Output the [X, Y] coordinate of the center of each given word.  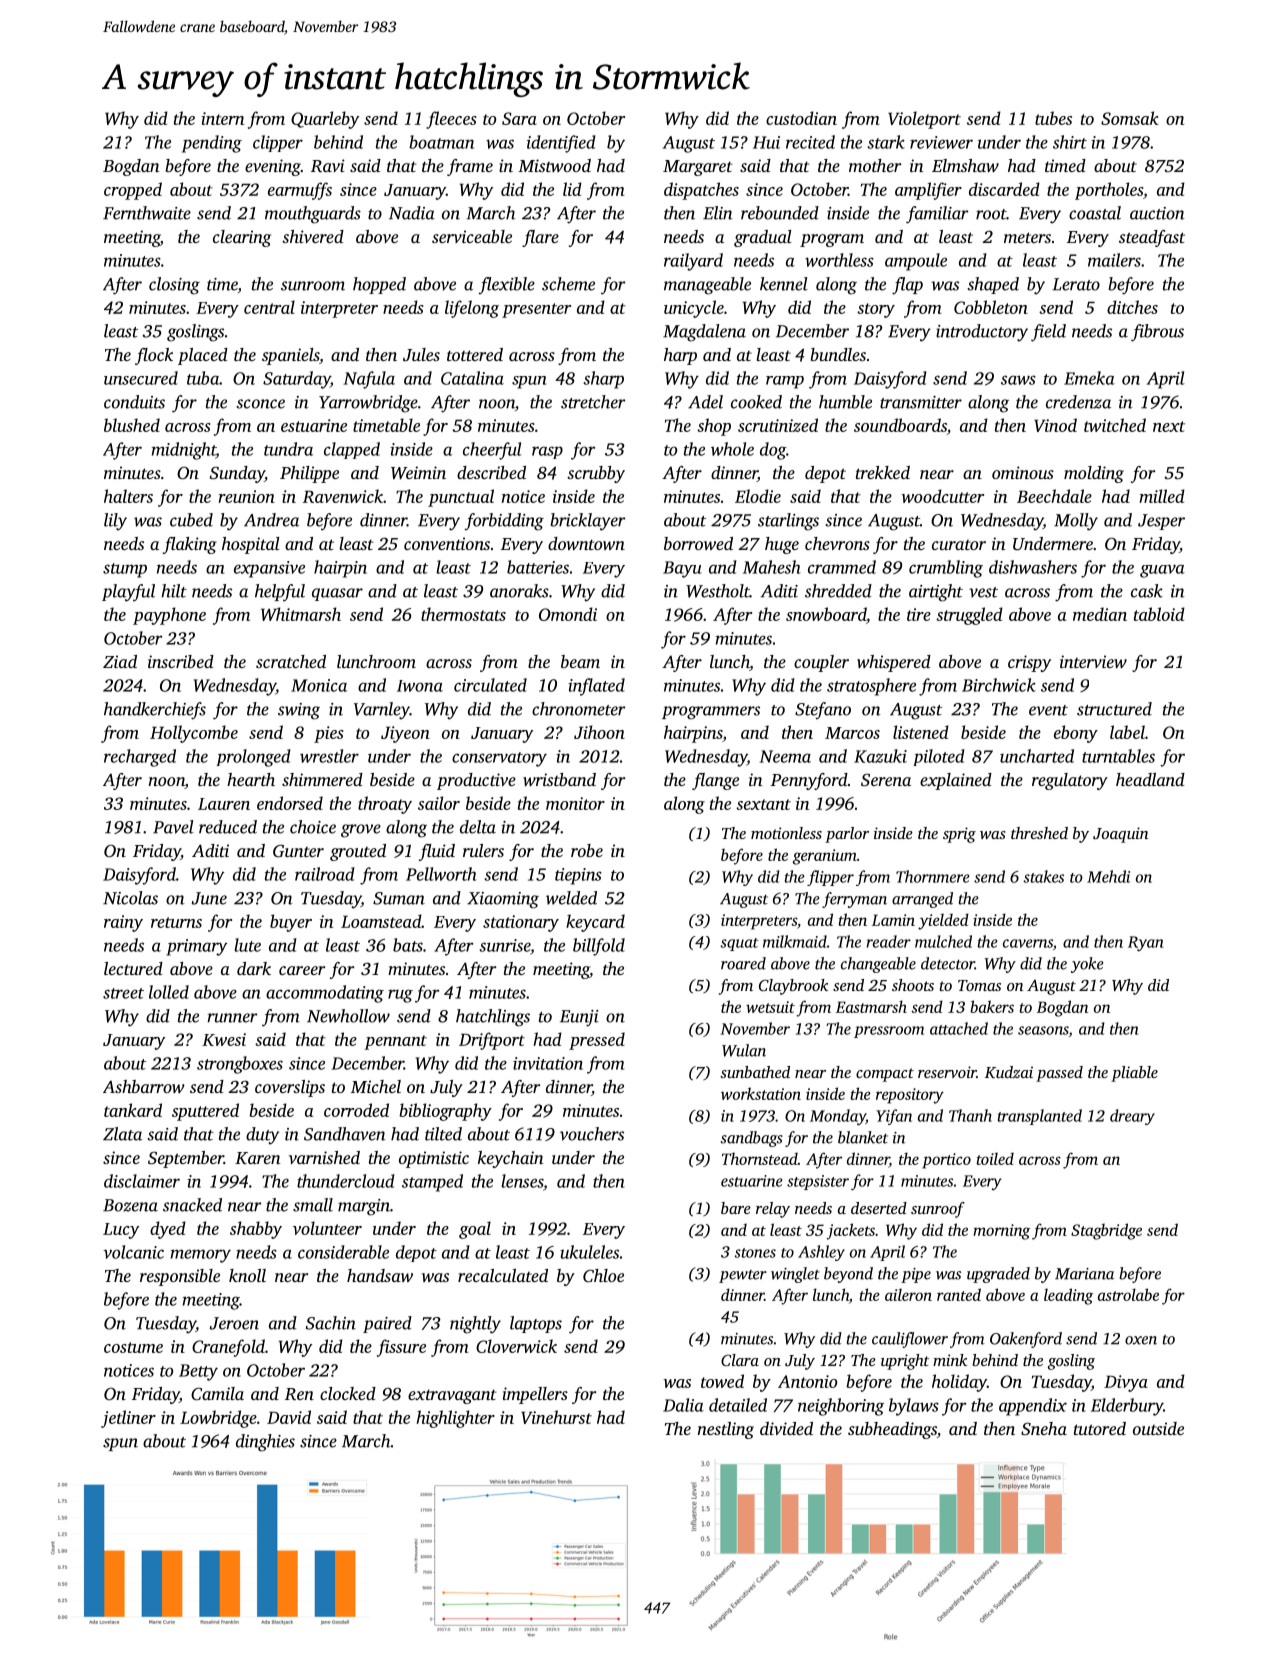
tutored [1100, 1428]
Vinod [1055, 425]
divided [786, 1428]
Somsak [1130, 118]
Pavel [173, 827]
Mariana [1084, 1274]
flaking [190, 545]
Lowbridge [218, 1419]
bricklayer [588, 522]
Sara [519, 118]
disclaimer [142, 1181]
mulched [943, 941]
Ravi [328, 166]
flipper [830, 878]
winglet [795, 1275]
